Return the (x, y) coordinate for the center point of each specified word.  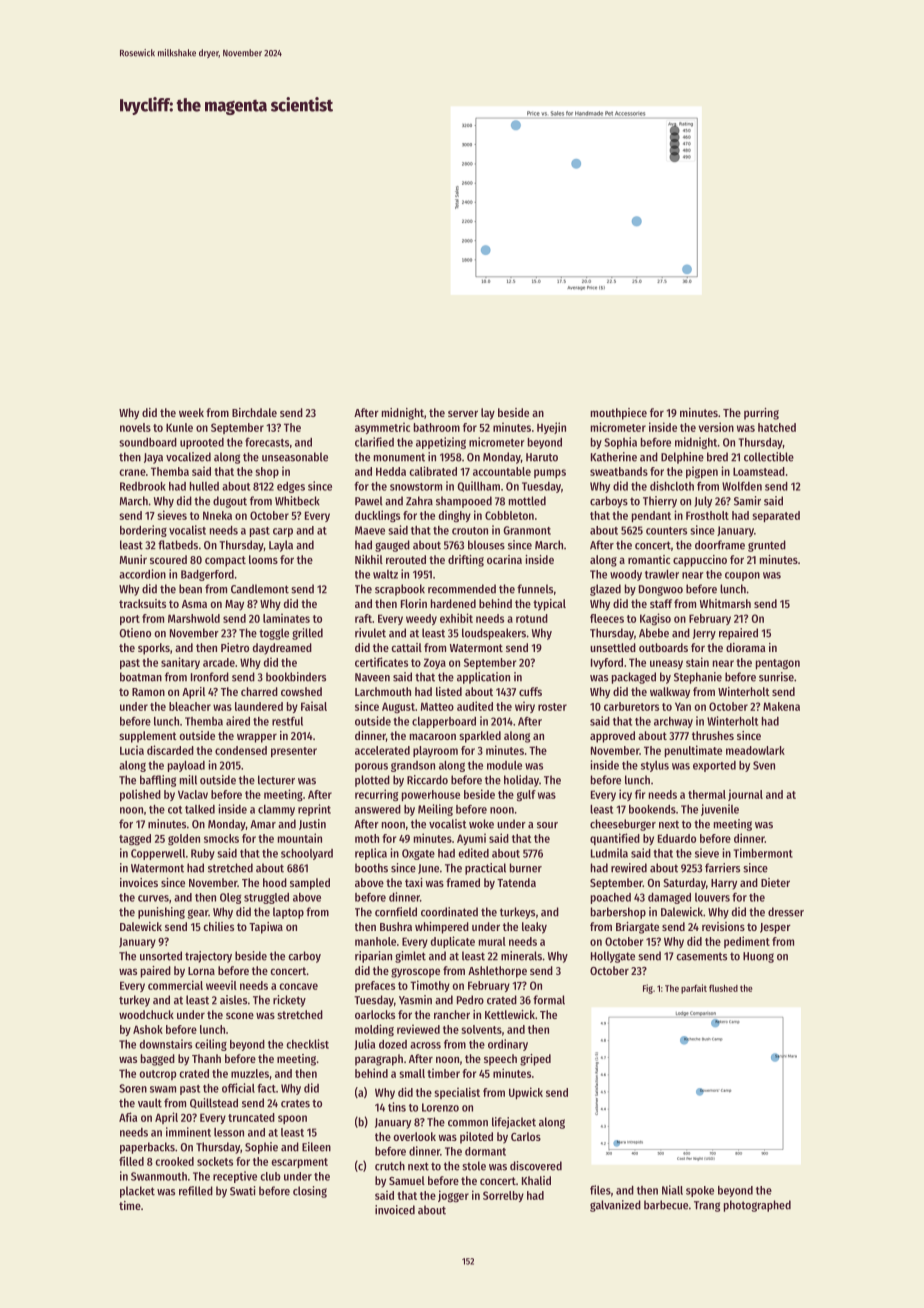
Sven (764, 765)
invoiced (395, 1210)
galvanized (615, 1206)
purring (761, 414)
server (463, 413)
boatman (141, 677)
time (130, 1205)
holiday (521, 781)
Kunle (179, 427)
